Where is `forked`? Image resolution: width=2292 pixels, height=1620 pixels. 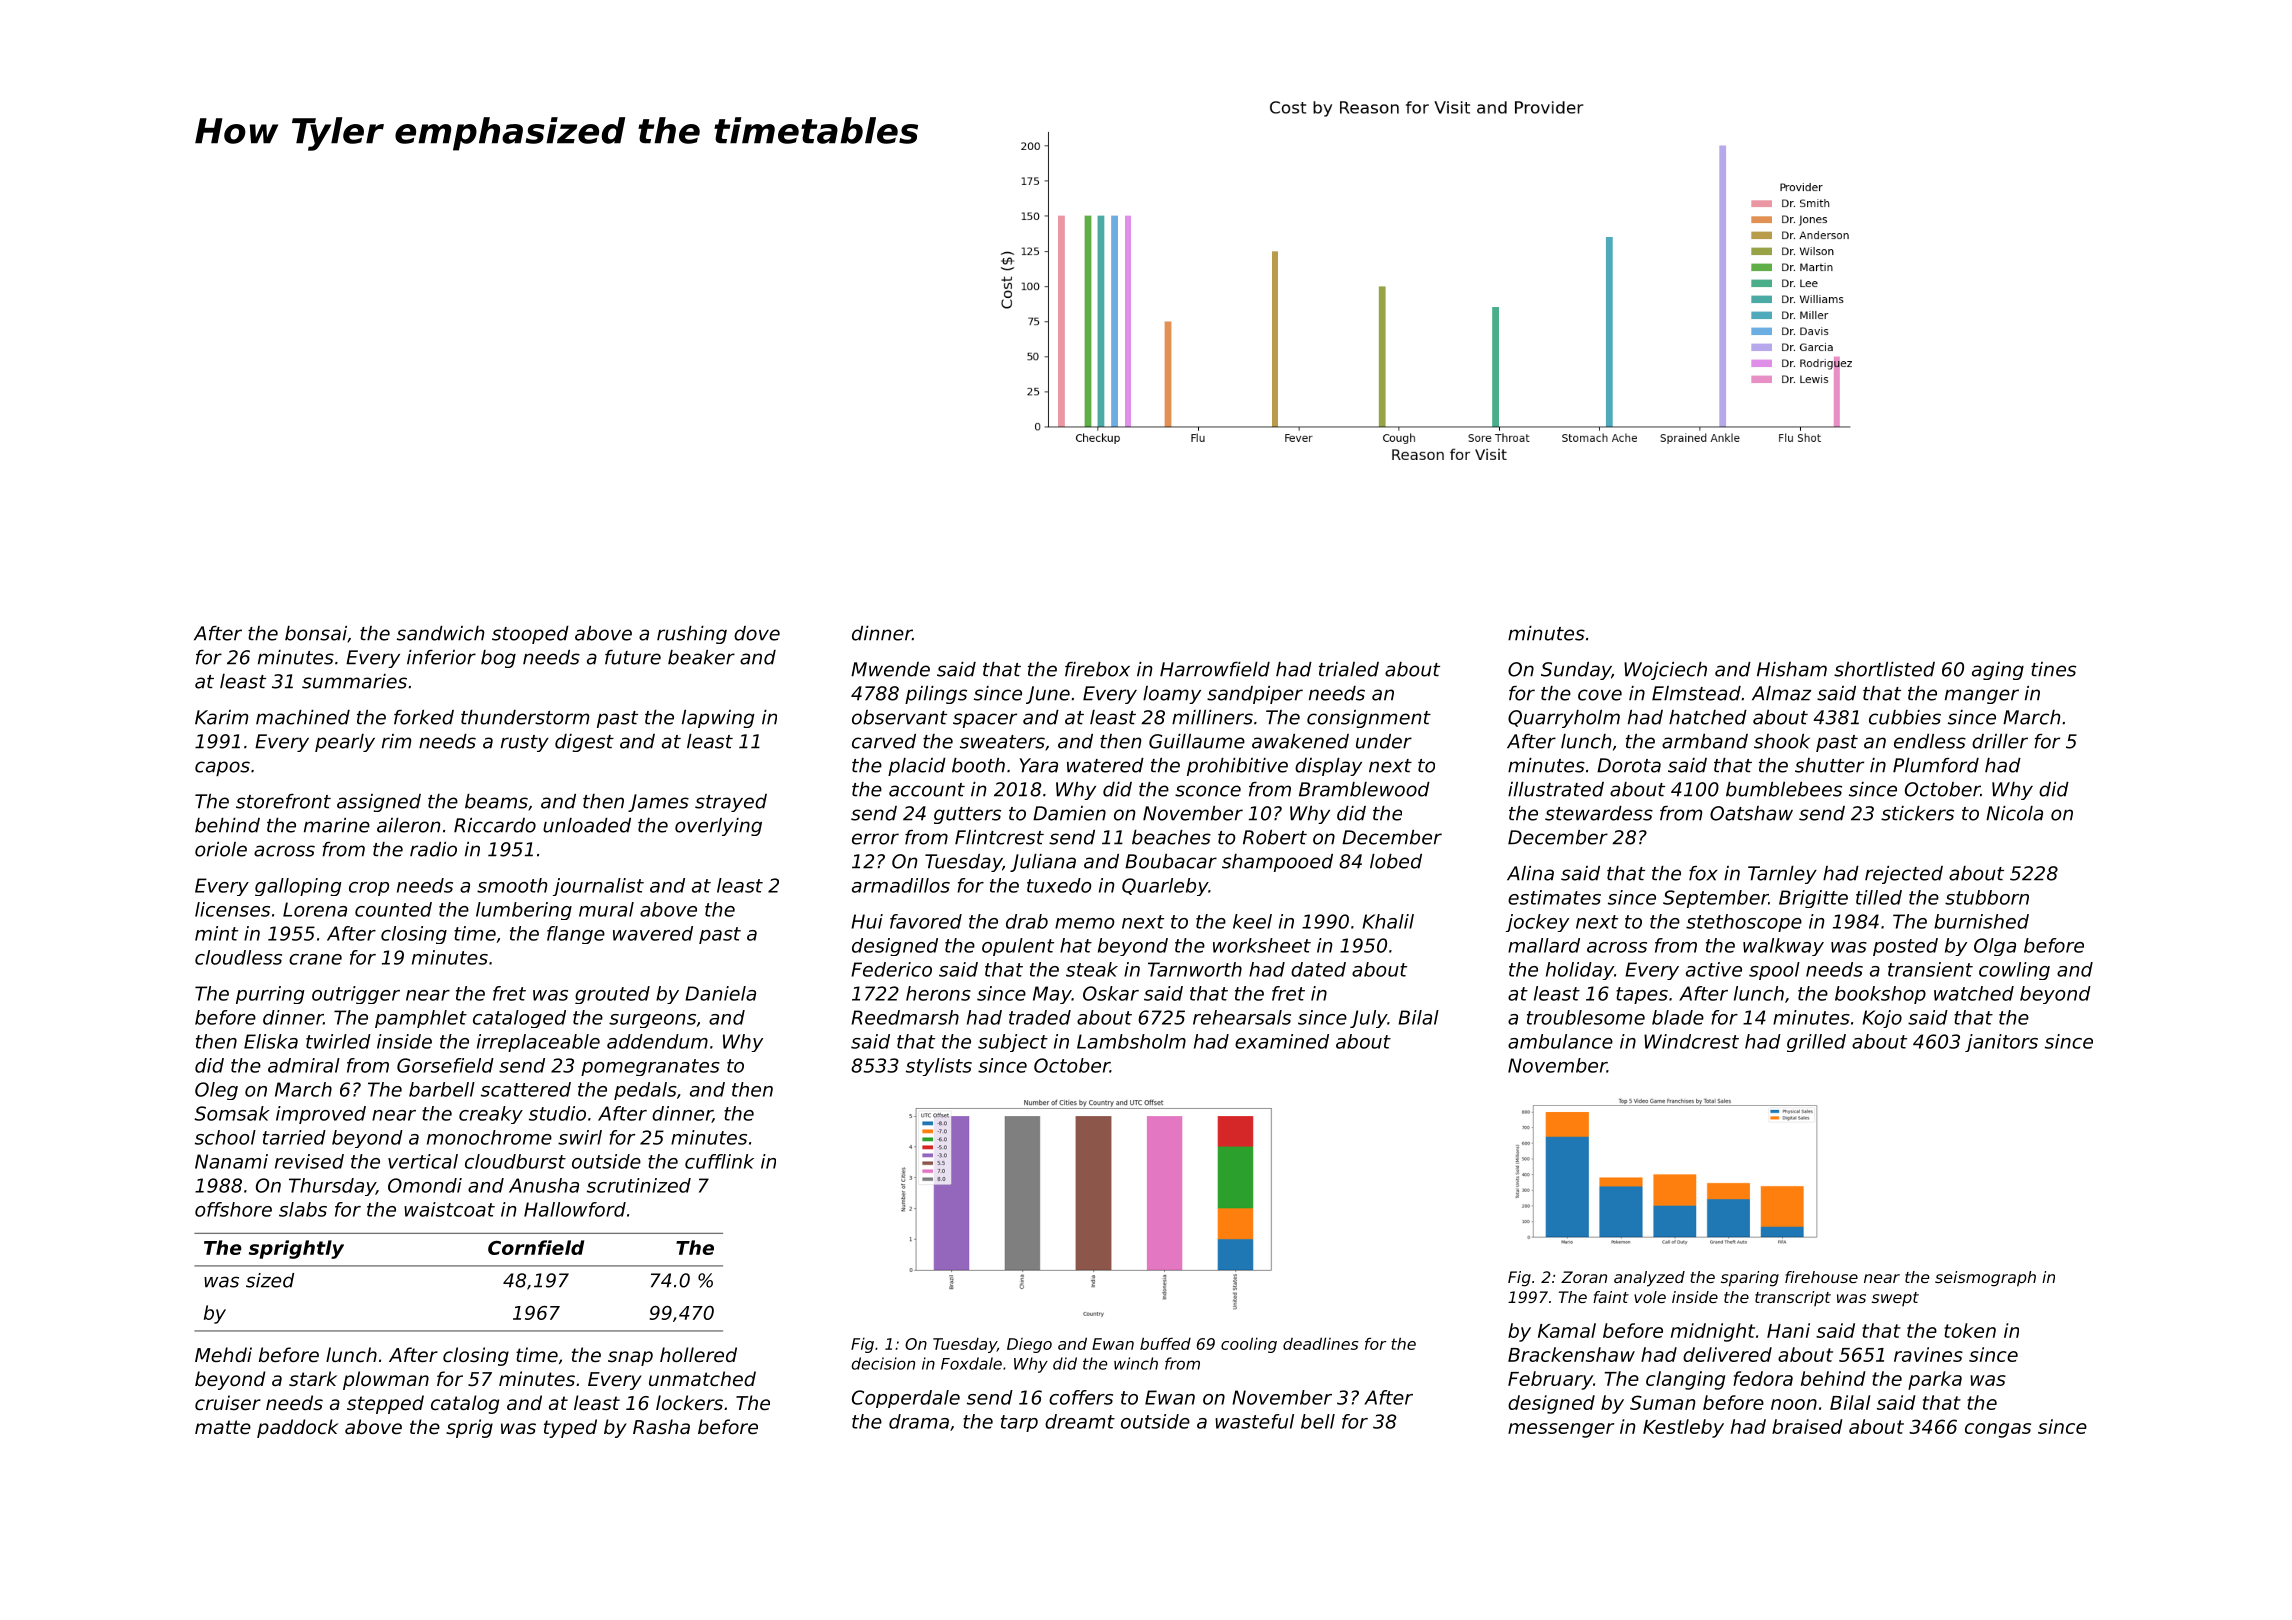 forked is located at coordinates (424, 717).
